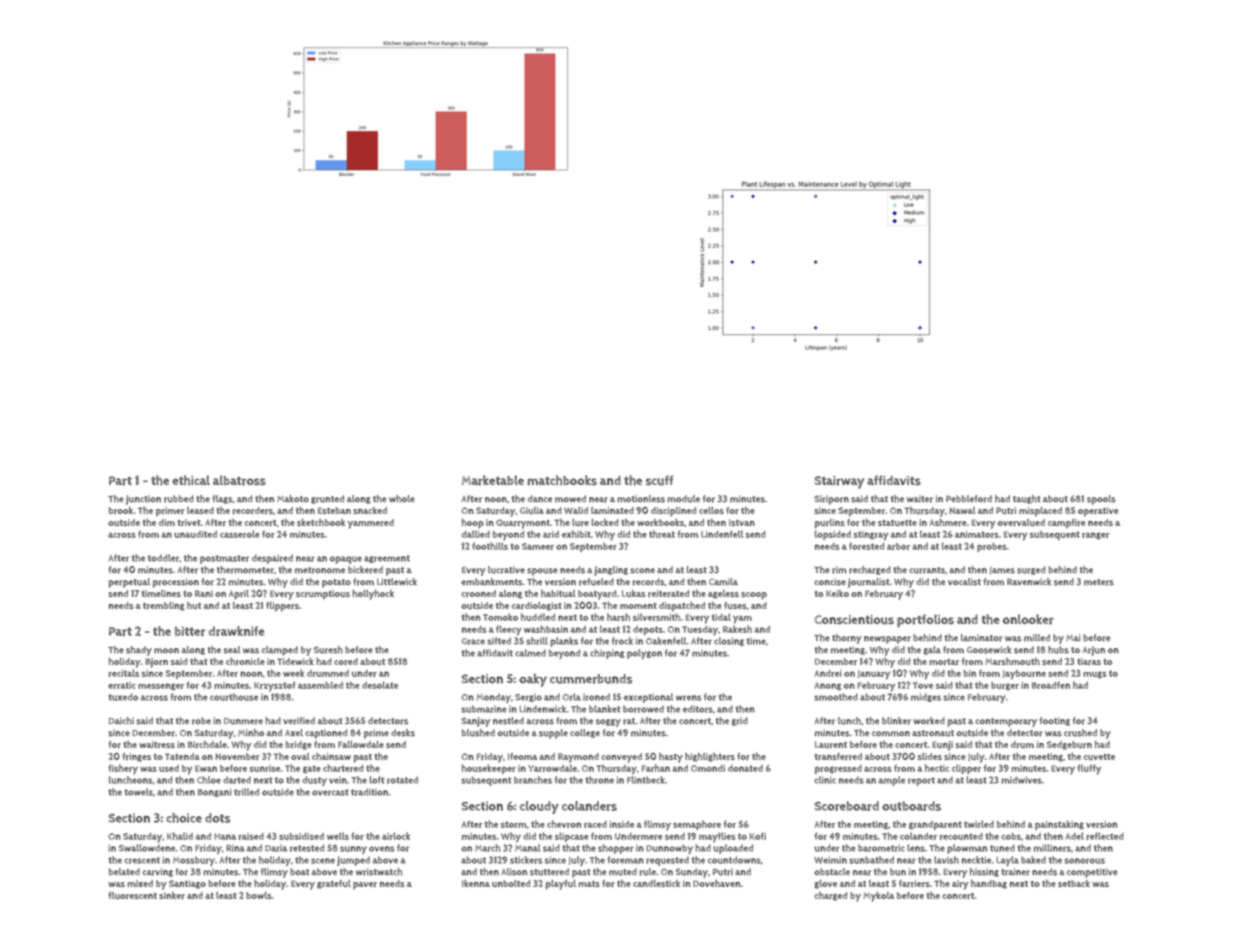  Describe the element at coordinates (625, 860) in the image. I see `foreman` at that location.
